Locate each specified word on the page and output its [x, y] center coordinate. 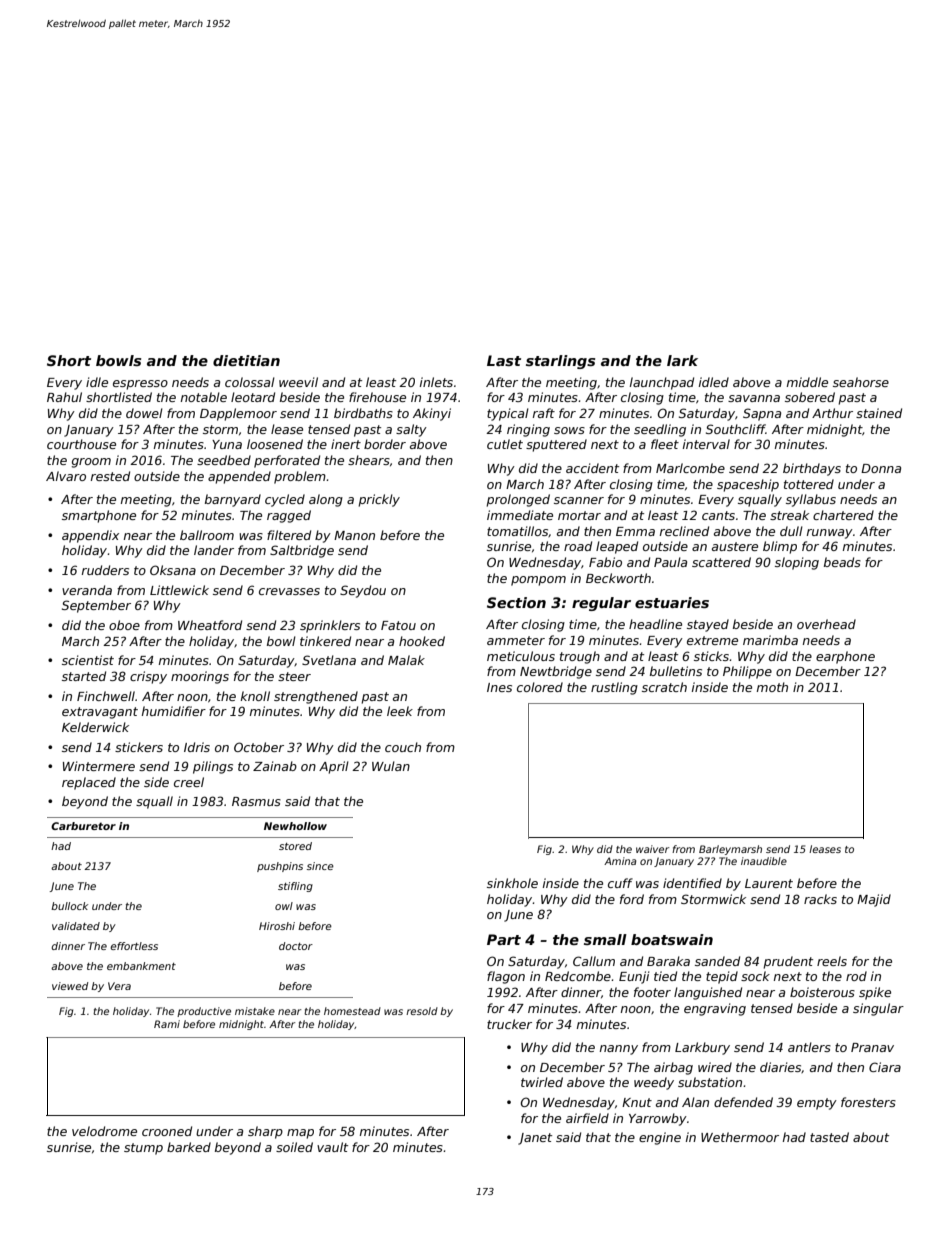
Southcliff [736, 429]
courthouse [81, 444]
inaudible [764, 861]
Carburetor [83, 826]
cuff [620, 883]
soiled [294, 1147]
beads [842, 562]
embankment [141, 966]
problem [300, 477]
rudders [105, 570]
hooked [422, 641]
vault [332, 1147]
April [334, 767]
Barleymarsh [730, 850]
